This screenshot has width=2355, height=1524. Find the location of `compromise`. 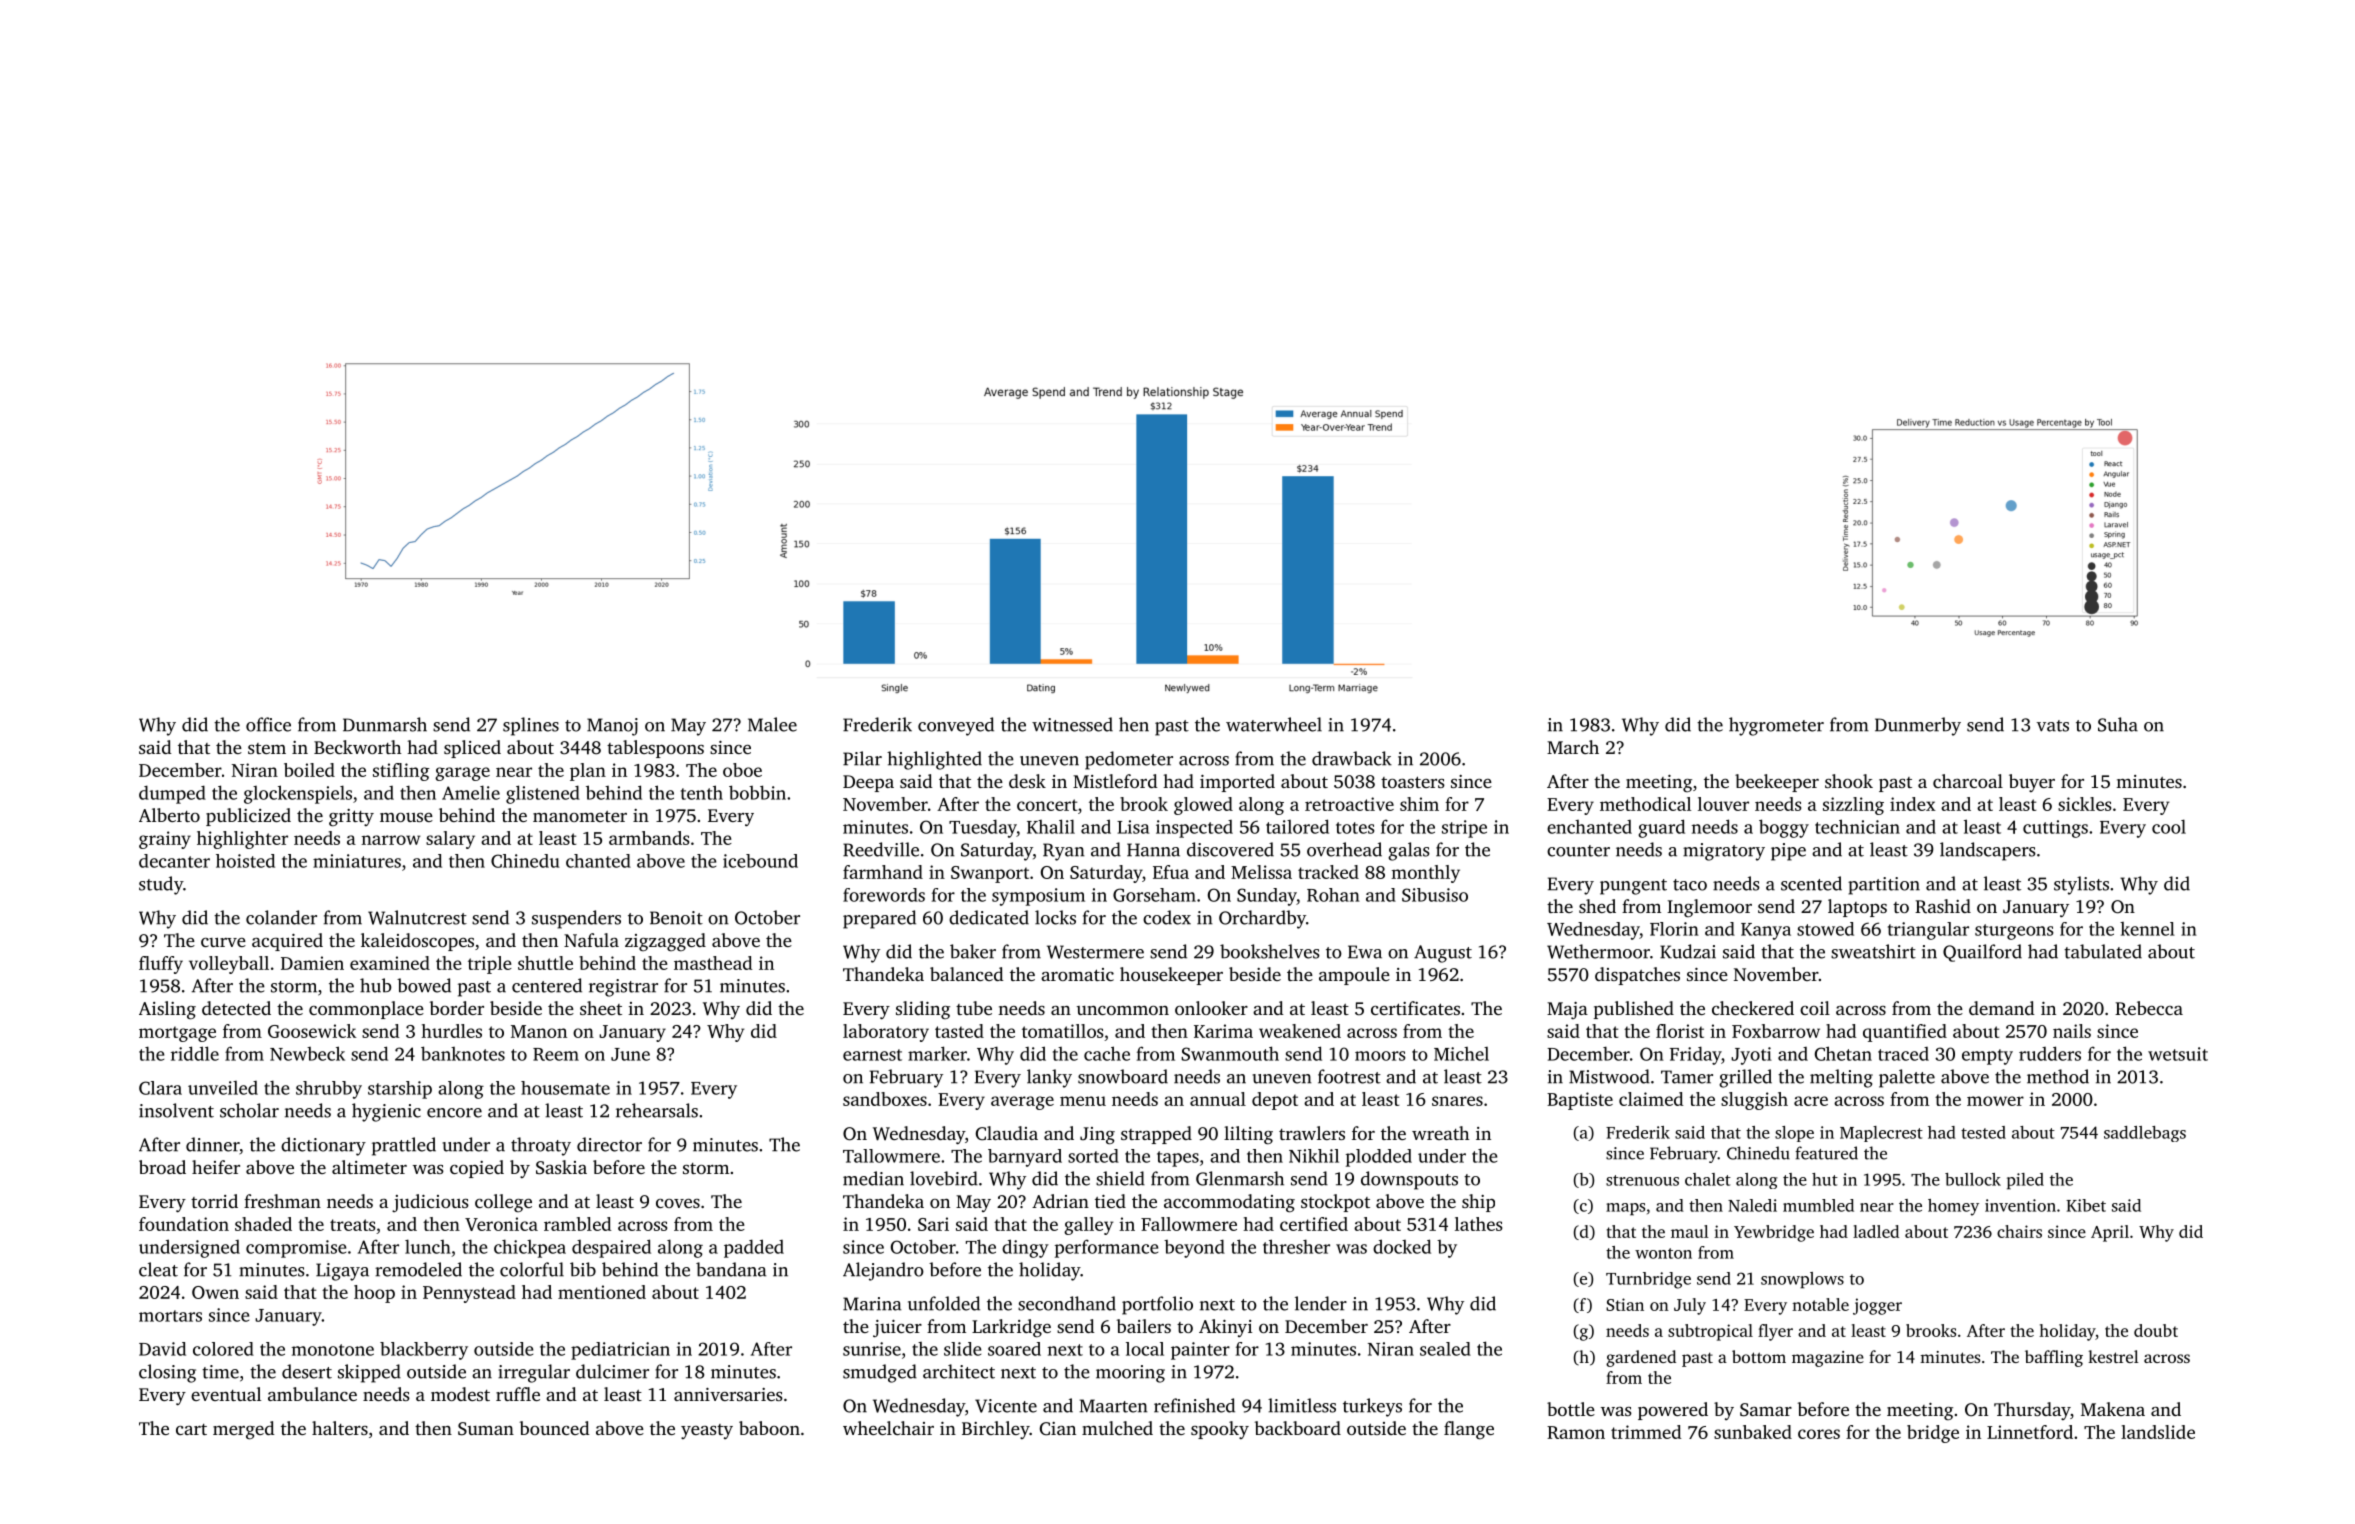

compromise is located at coordinates (296, 1249).
